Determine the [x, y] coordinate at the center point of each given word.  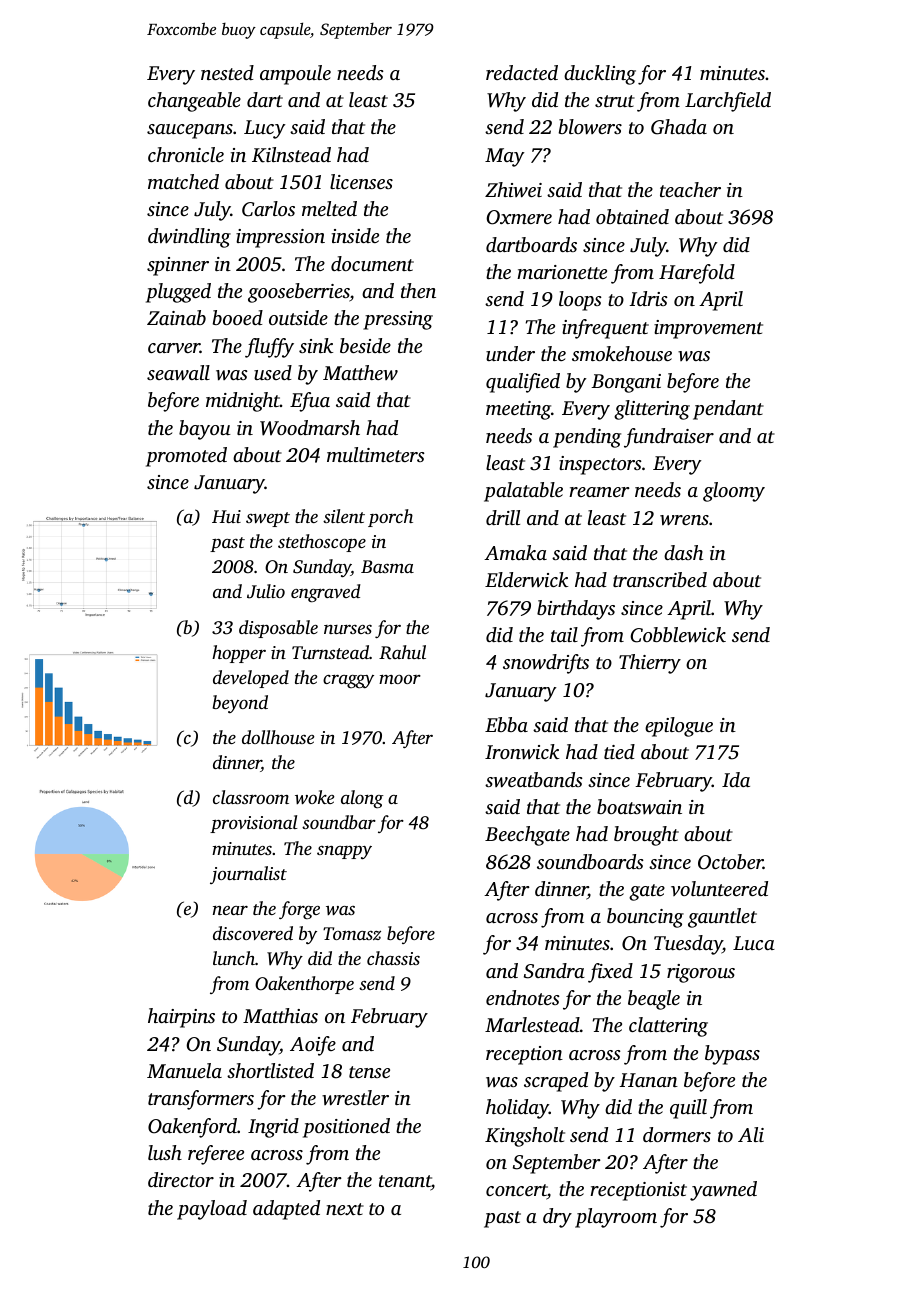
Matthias [280, 1015]
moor [400, 679]
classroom [251, 797]
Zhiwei [513, 190]
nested [227, 72]
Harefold [697, 274]
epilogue [679, 727]
